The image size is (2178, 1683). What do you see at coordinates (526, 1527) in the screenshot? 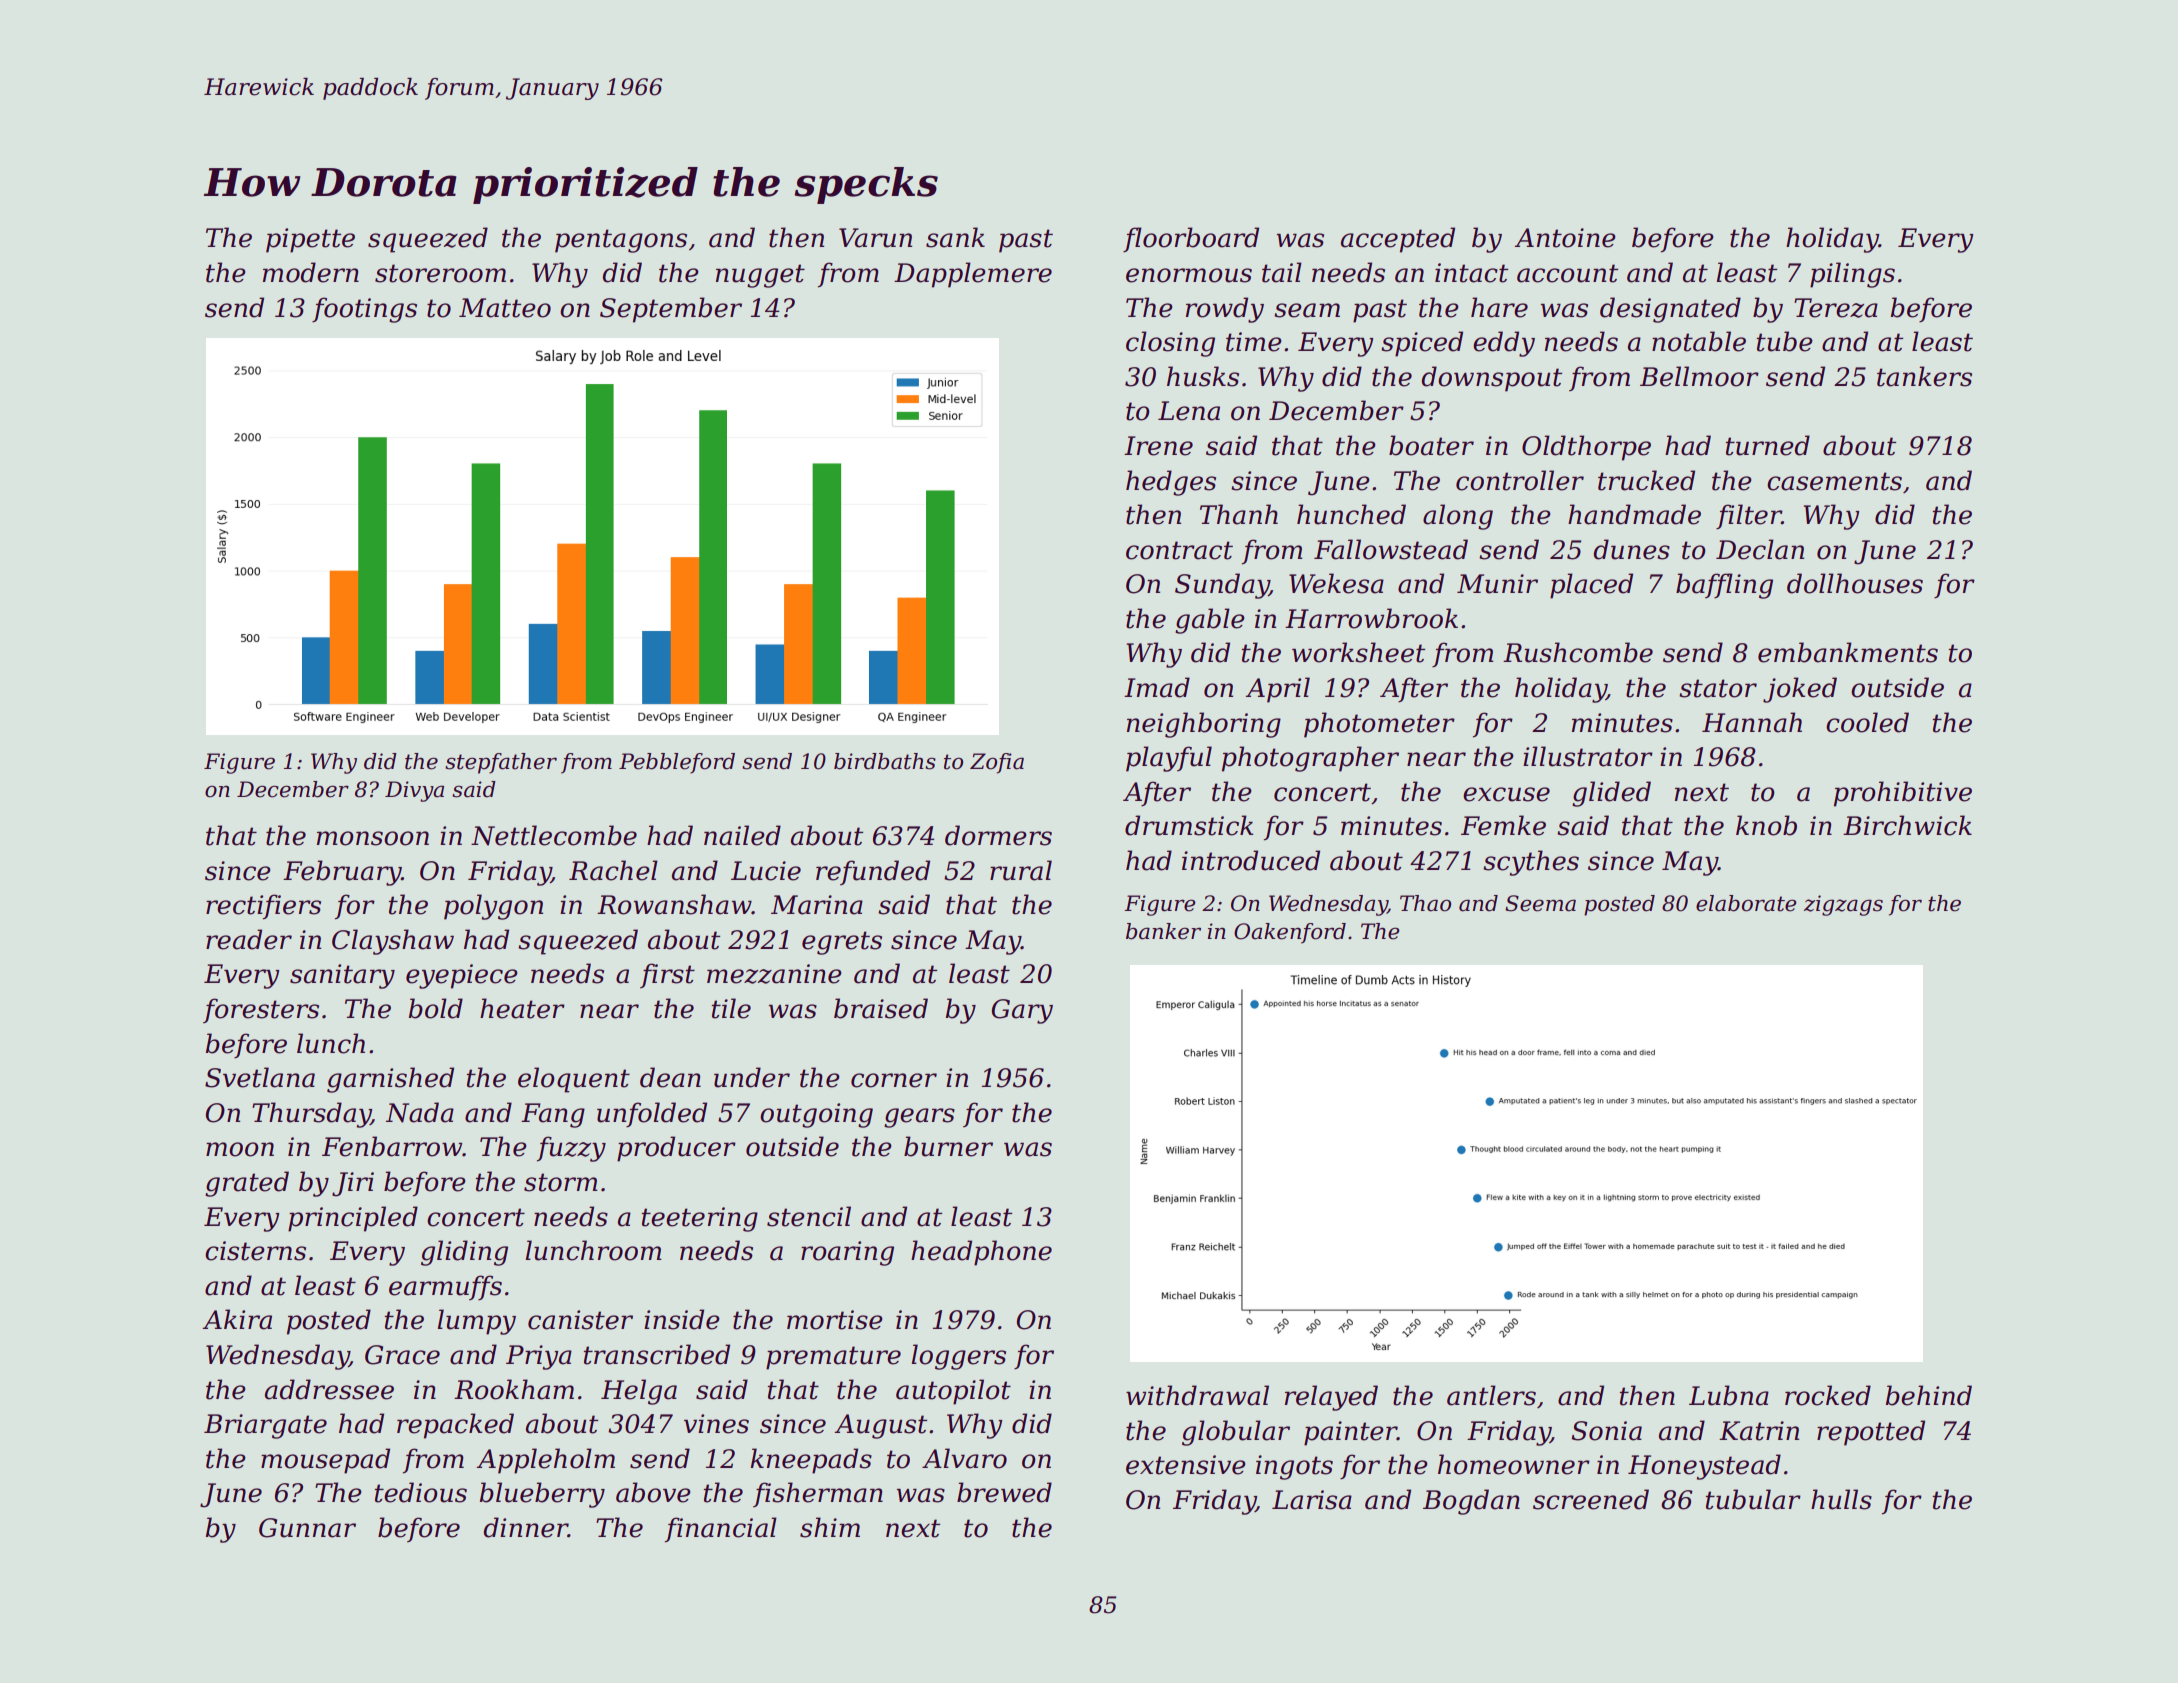
I see `dinner` at bounding box center [526, 1527].
